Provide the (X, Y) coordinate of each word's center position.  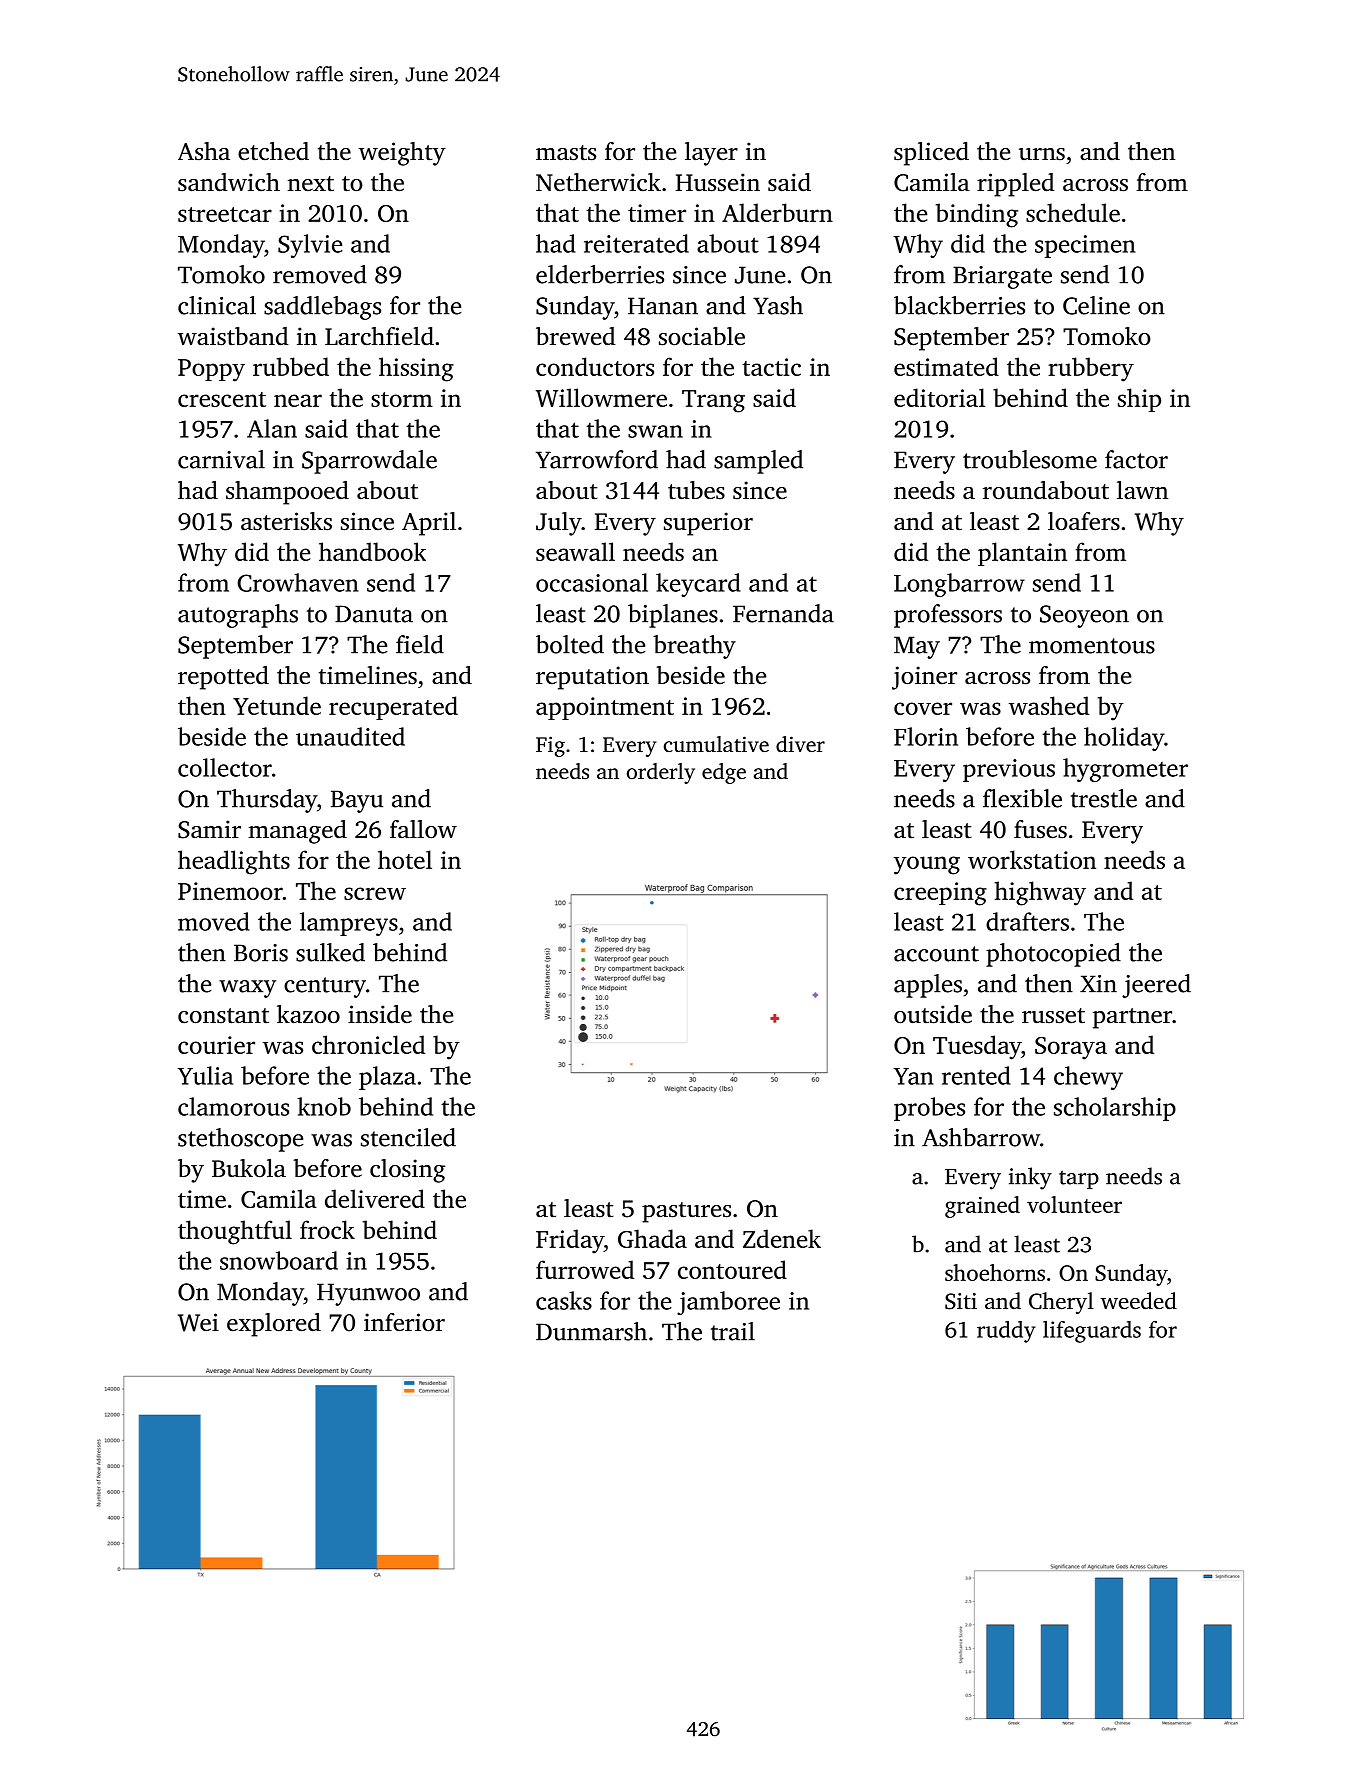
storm (402, 399)
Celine (1096, 305)
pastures (686, 1212)
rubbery (1091, 369)
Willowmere (601, 397)
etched (273, 151)
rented (976, 1075)
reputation (592, 678)
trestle (1104, 798)
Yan (913, 1076)
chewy (1088, 1078)
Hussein (718, 182)
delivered (375, 1198)
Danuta (374, 614)
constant (223, 1016)
